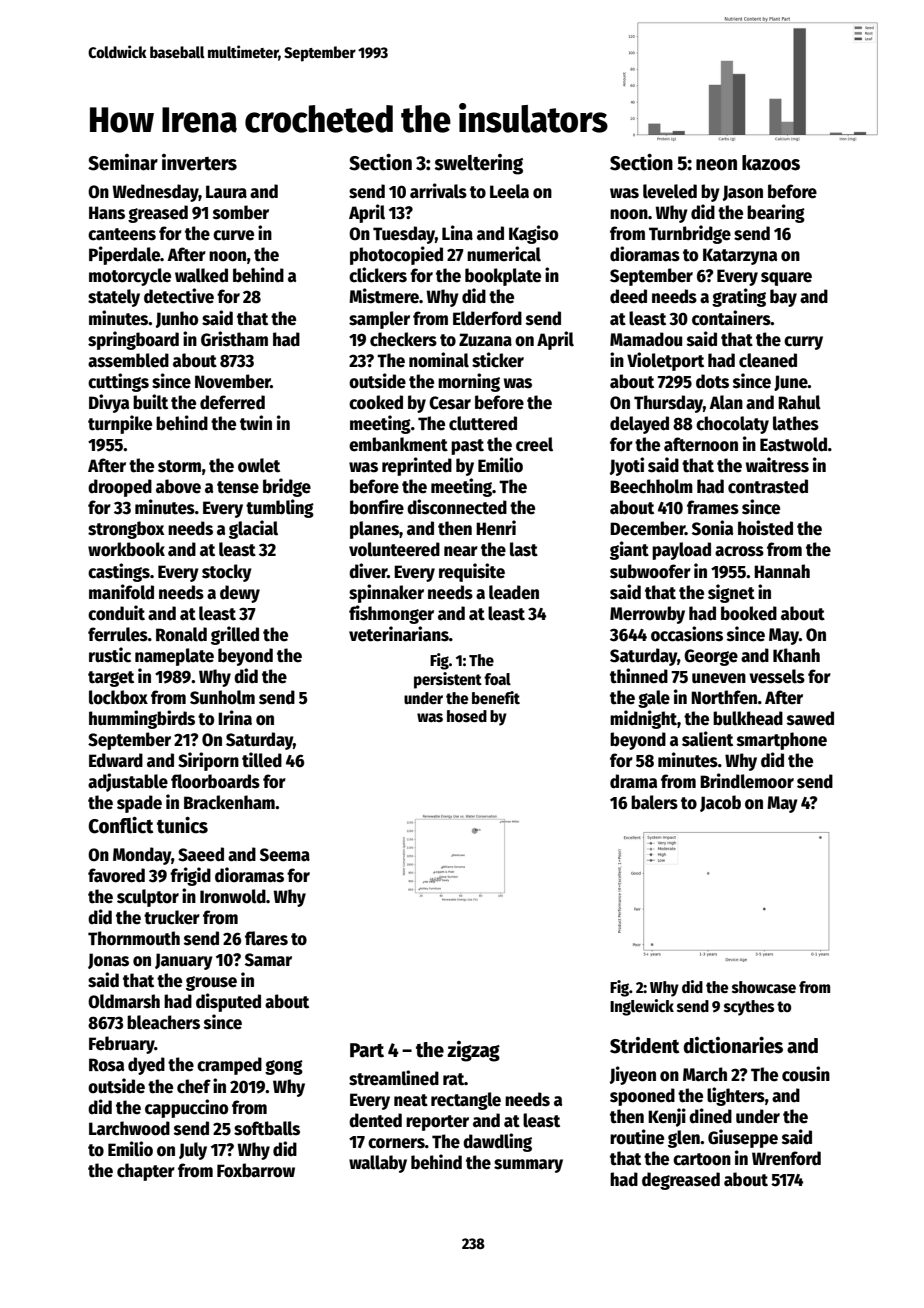 The width and height of the screenshot is (924, 1308). Describe the element at coordinates (398, 444) in the screenshot. I see `embankment` at that location.
